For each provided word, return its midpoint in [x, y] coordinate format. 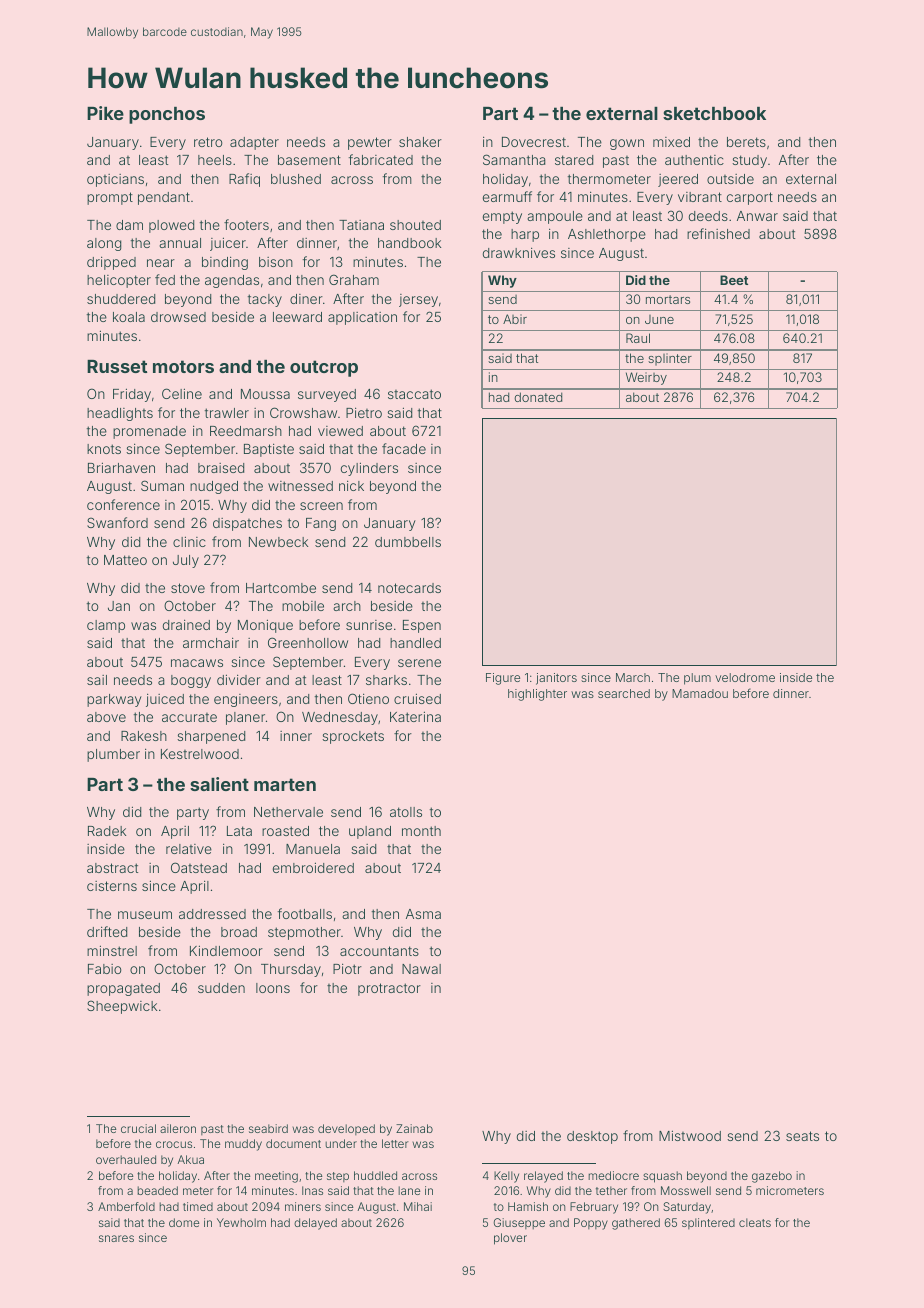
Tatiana [361, 225]
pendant [164, 198]
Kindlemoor [226, 950]
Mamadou [700, 693]
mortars [668, 299]
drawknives [519, 252]
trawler [226, 413]
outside [730, 179]
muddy [243, 1145]
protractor [389, 989]
